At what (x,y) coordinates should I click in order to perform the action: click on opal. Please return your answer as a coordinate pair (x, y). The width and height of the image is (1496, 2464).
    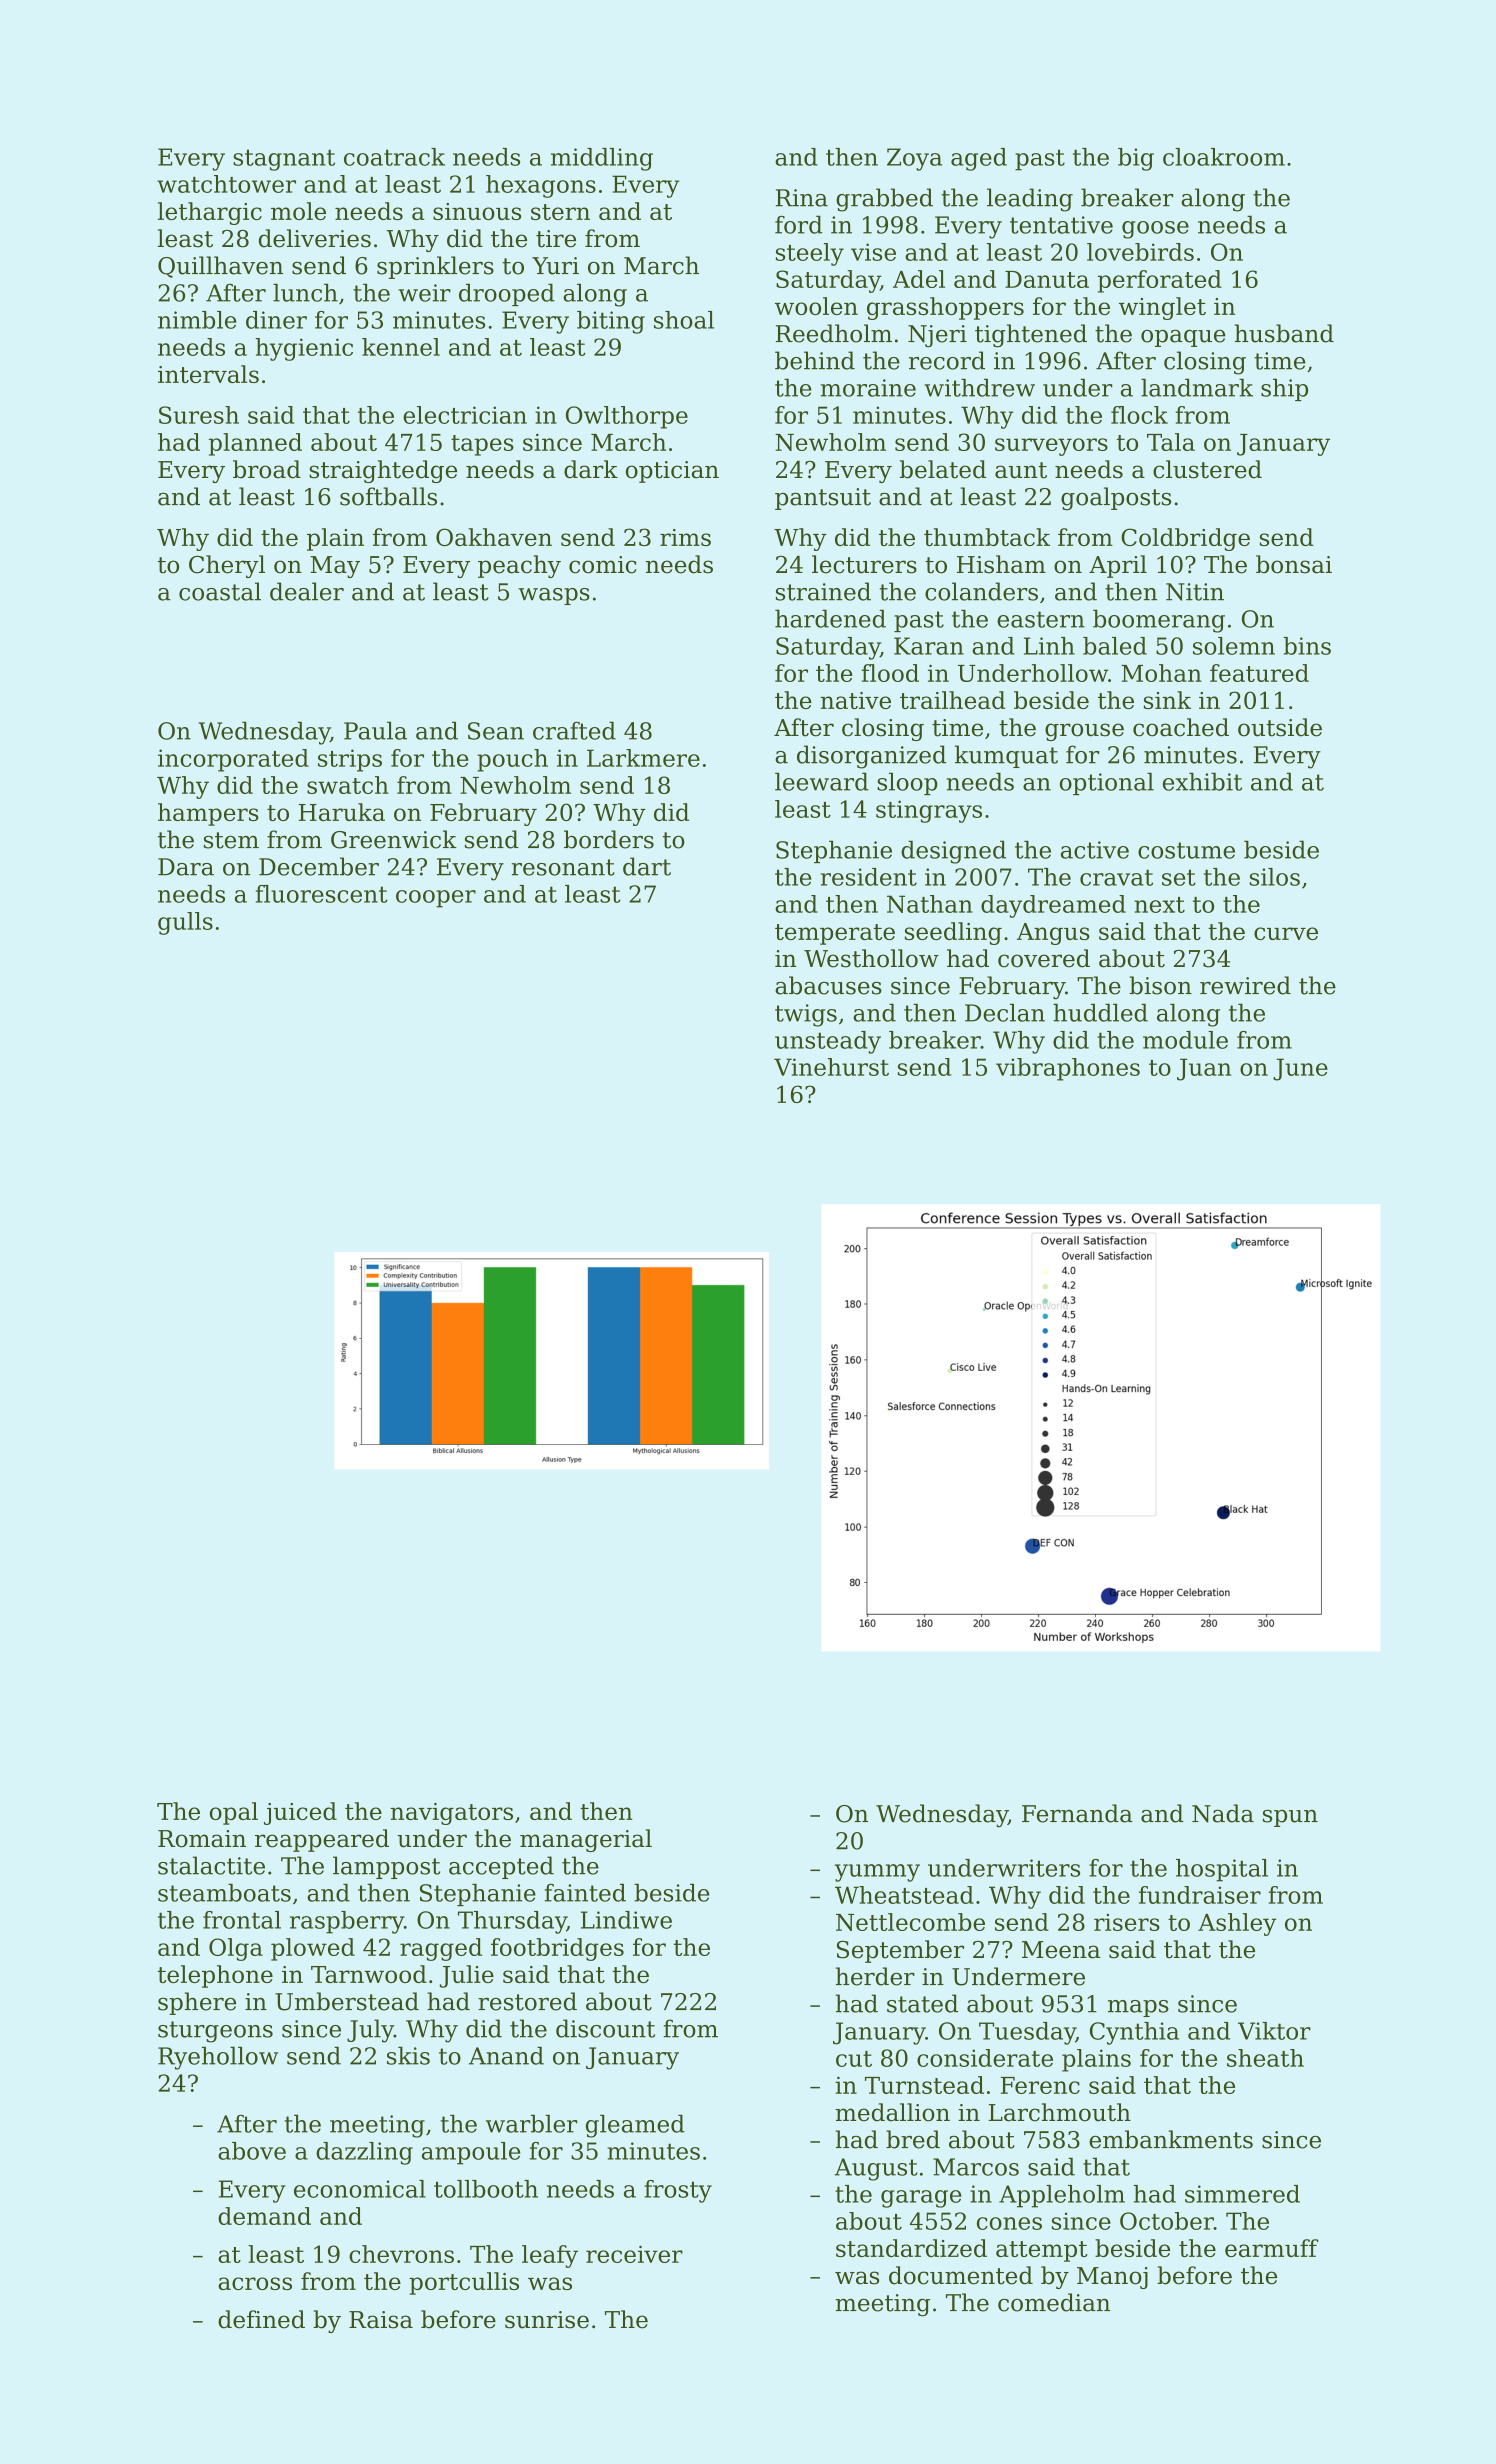
    Looking at the image, I should click on (234, 1813).
